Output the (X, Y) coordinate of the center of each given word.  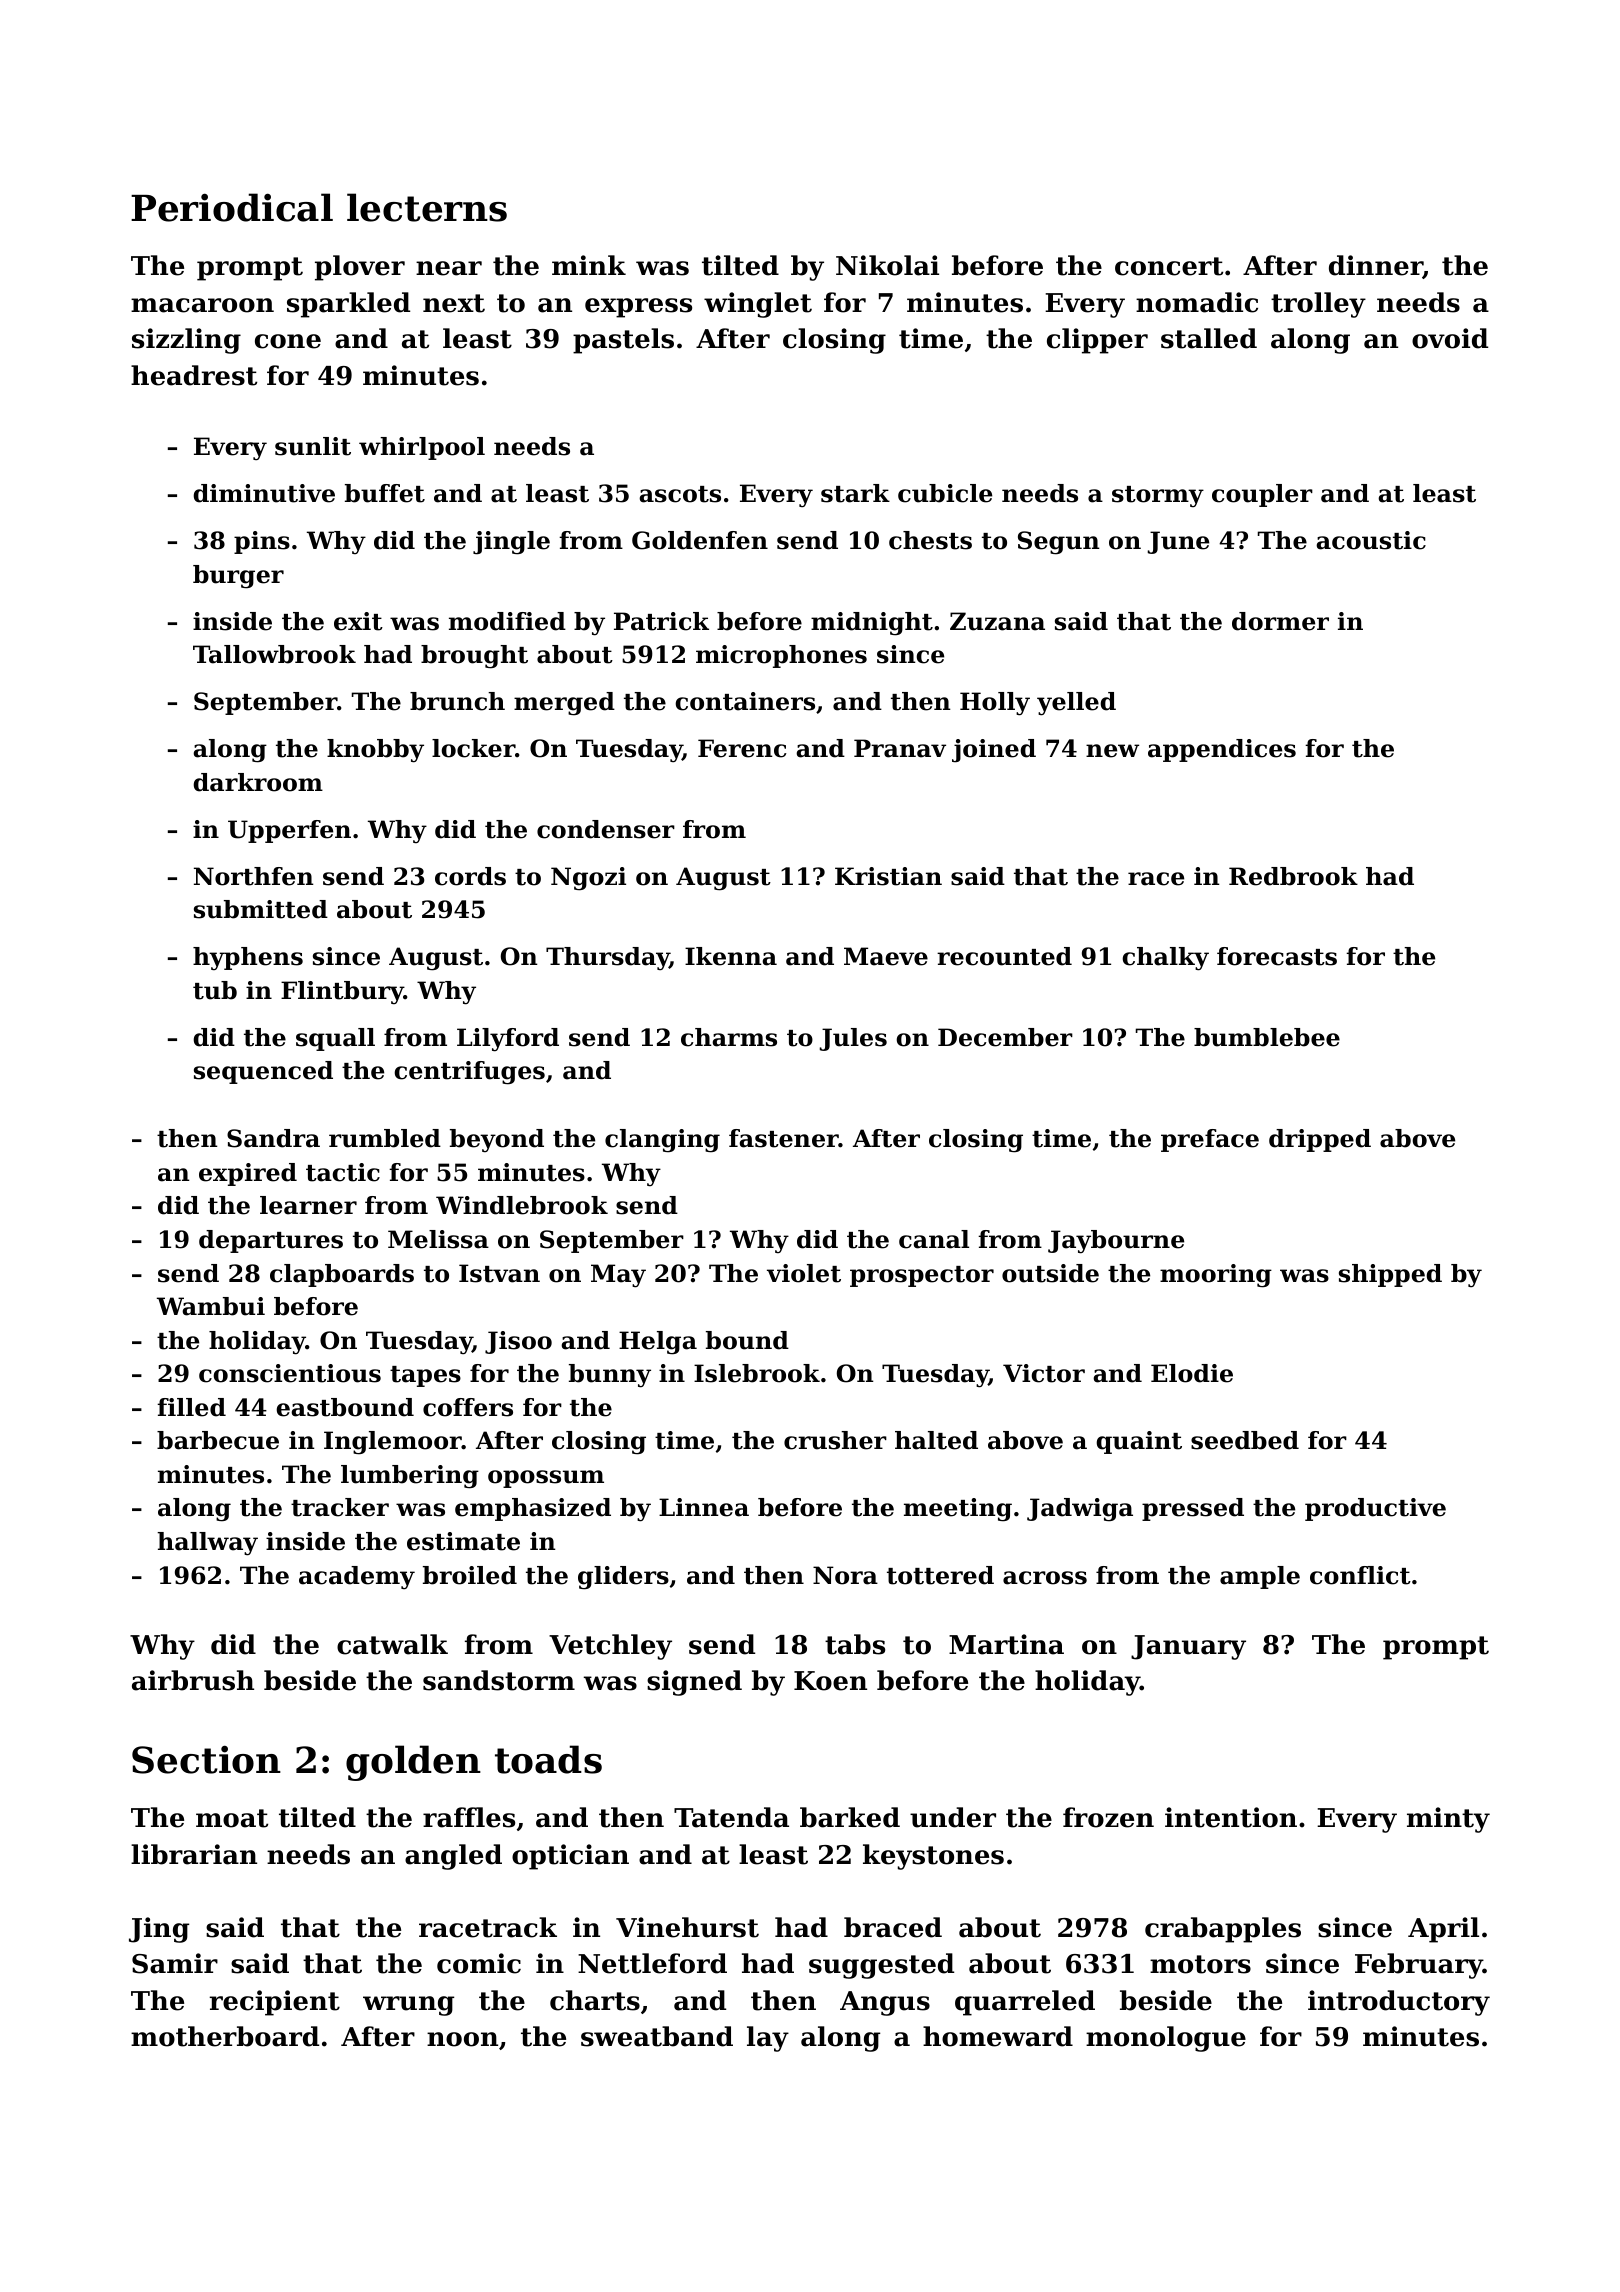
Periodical (232, 207)
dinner (1376, 266)
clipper (1097, 341)
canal (934, 1239)
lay (768, 2039)
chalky (1165, 959)
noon (462, 2039)
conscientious (290, 1373)
